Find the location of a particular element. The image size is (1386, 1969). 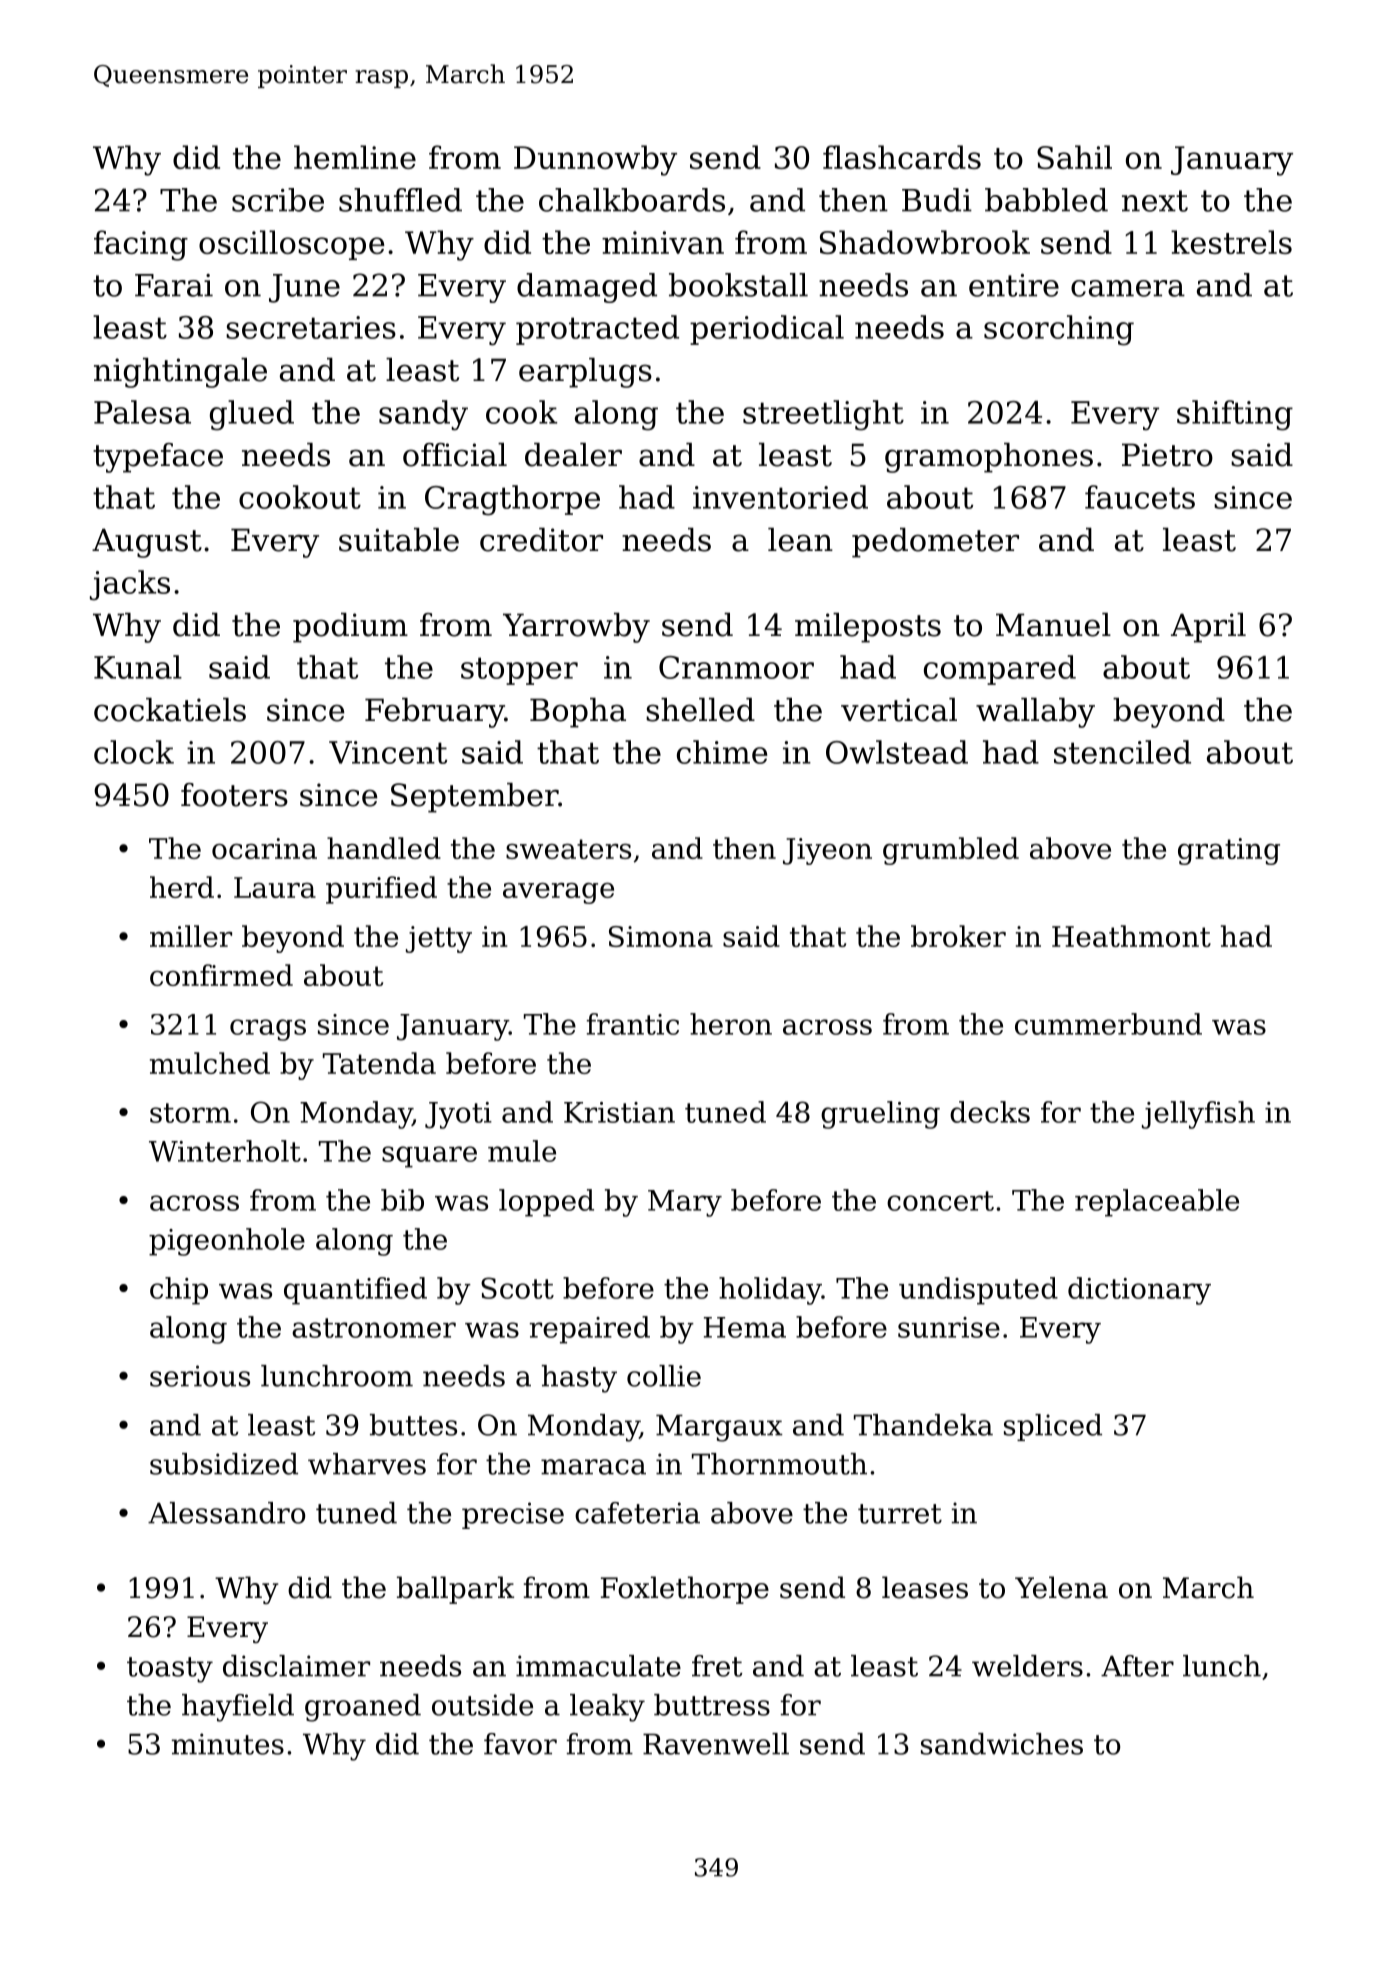

hasty is located at coordinates (579, 1379).
